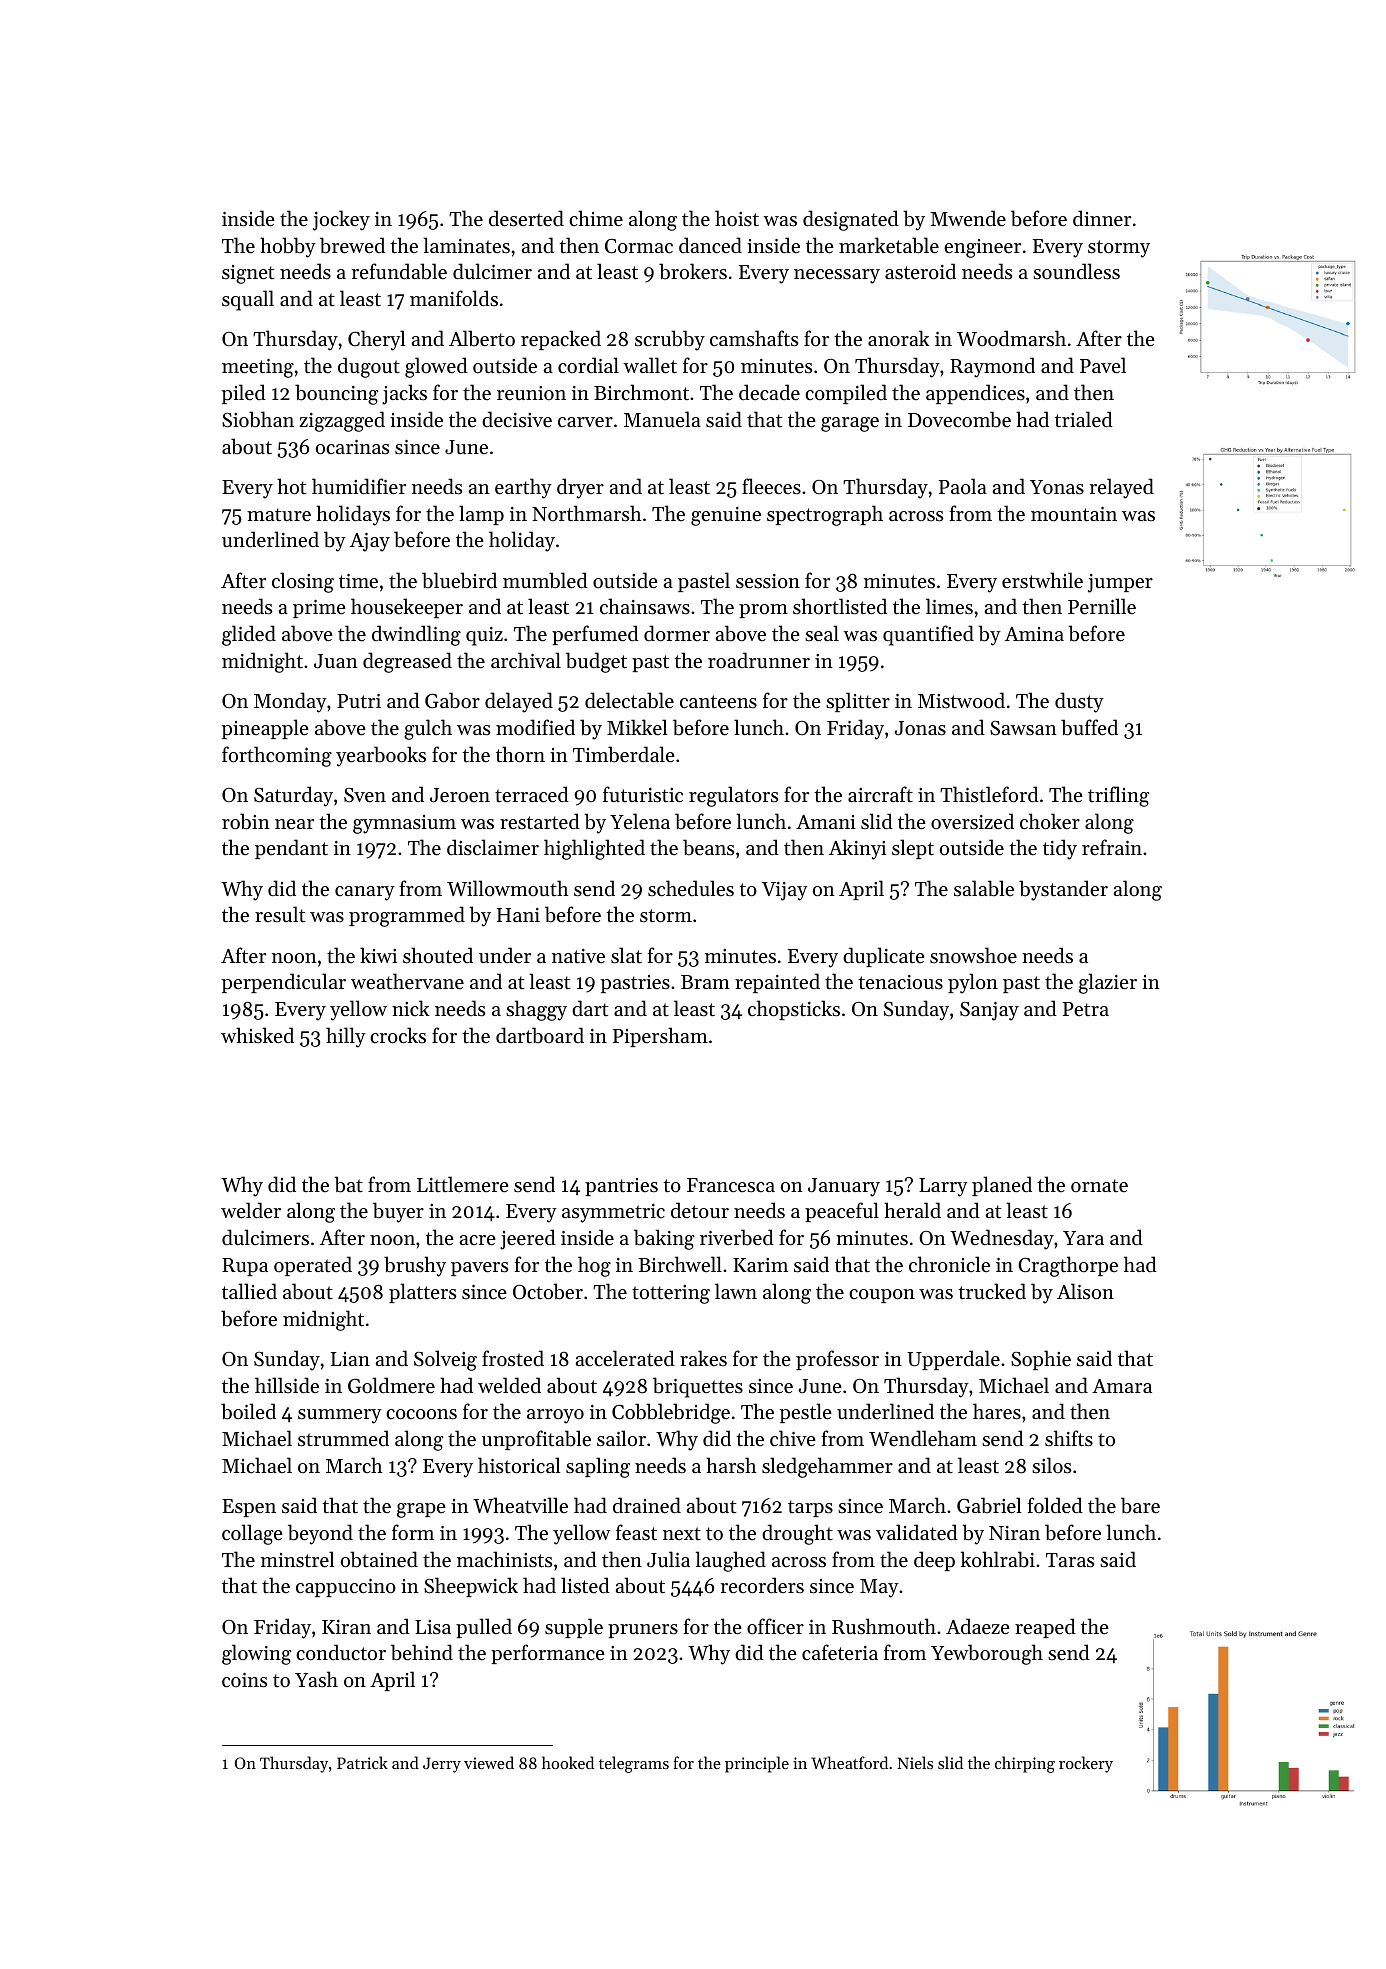 The width and height of the screenshot is (1386, 1969). I want to click on Cormac, so click(639, 246).
